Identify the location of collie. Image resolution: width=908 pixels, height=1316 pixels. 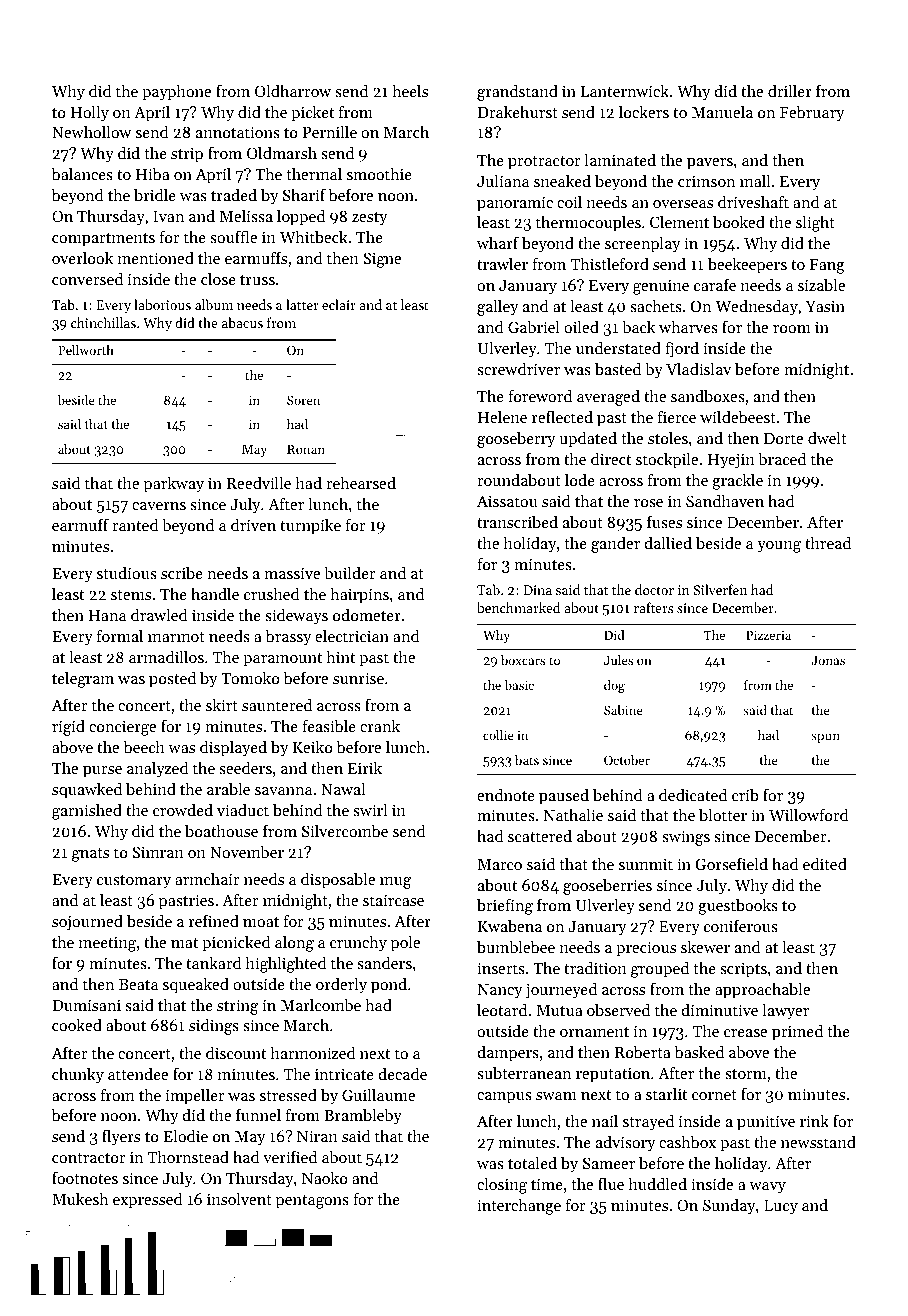
(498, 735).
